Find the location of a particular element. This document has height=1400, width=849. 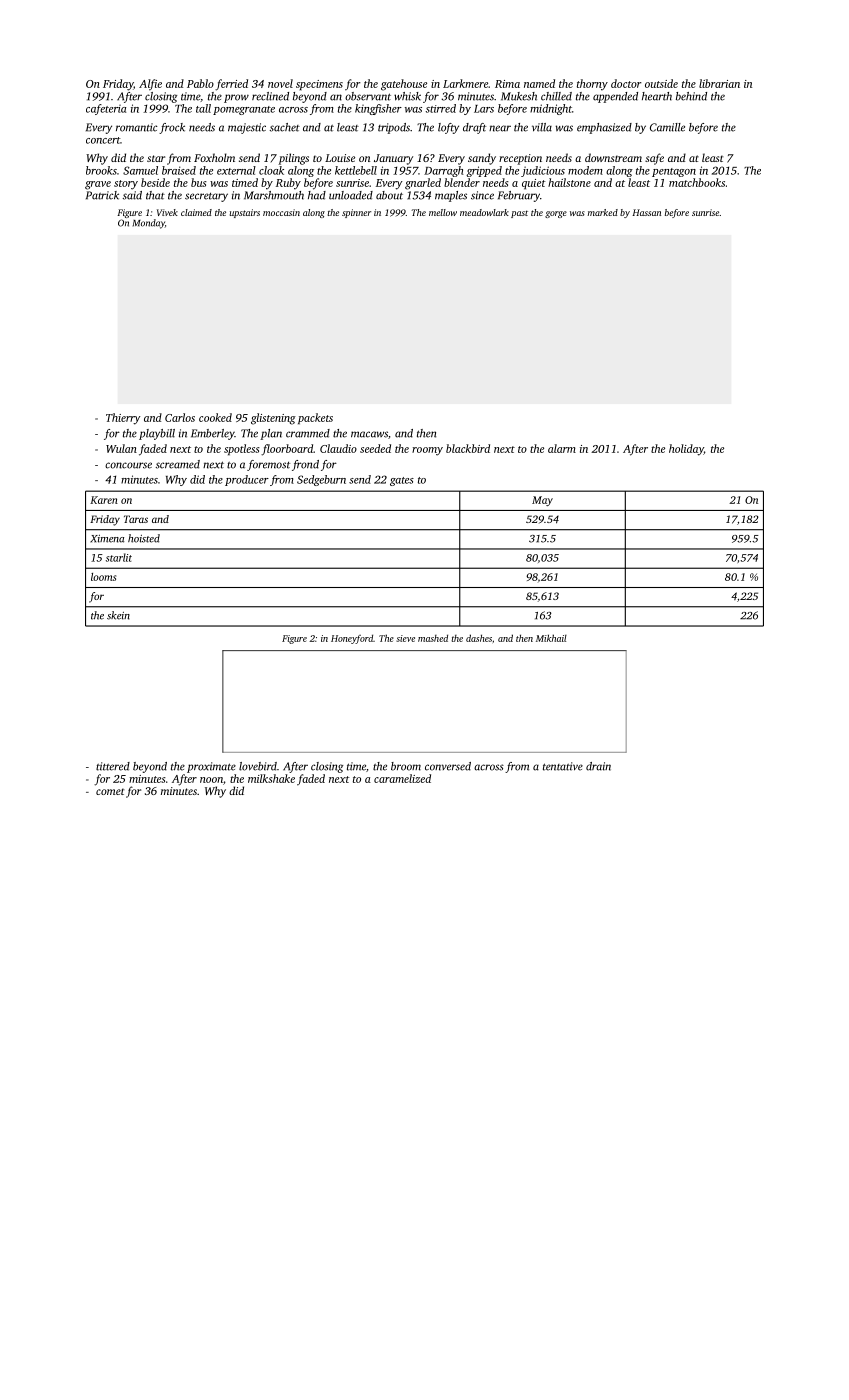

comet is located at coordinates (110, 791).
